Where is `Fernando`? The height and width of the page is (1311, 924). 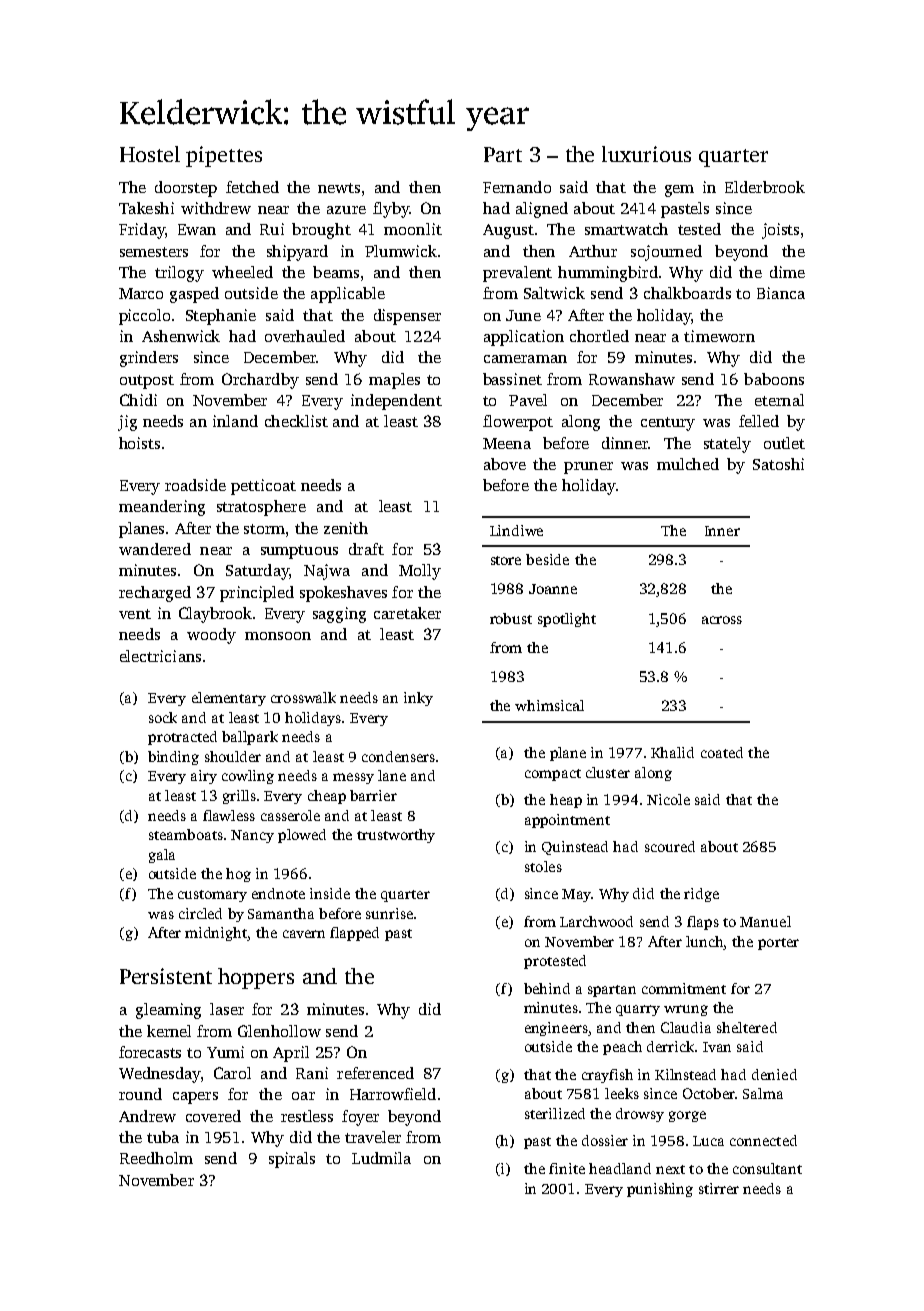 Fernando is located at coordinates (517, 187).
